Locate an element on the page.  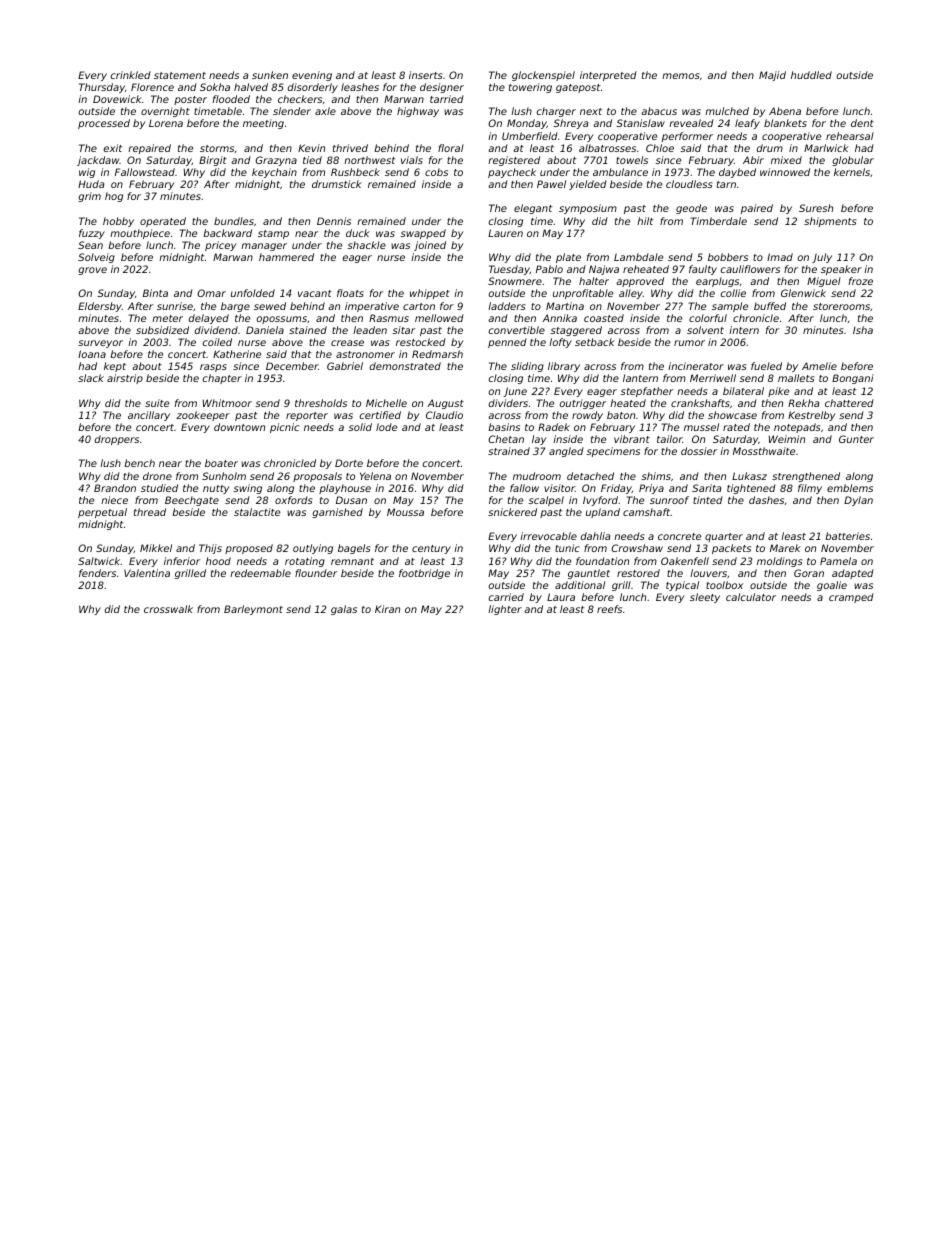
Lukasz is located at coordinates (749, 476).
